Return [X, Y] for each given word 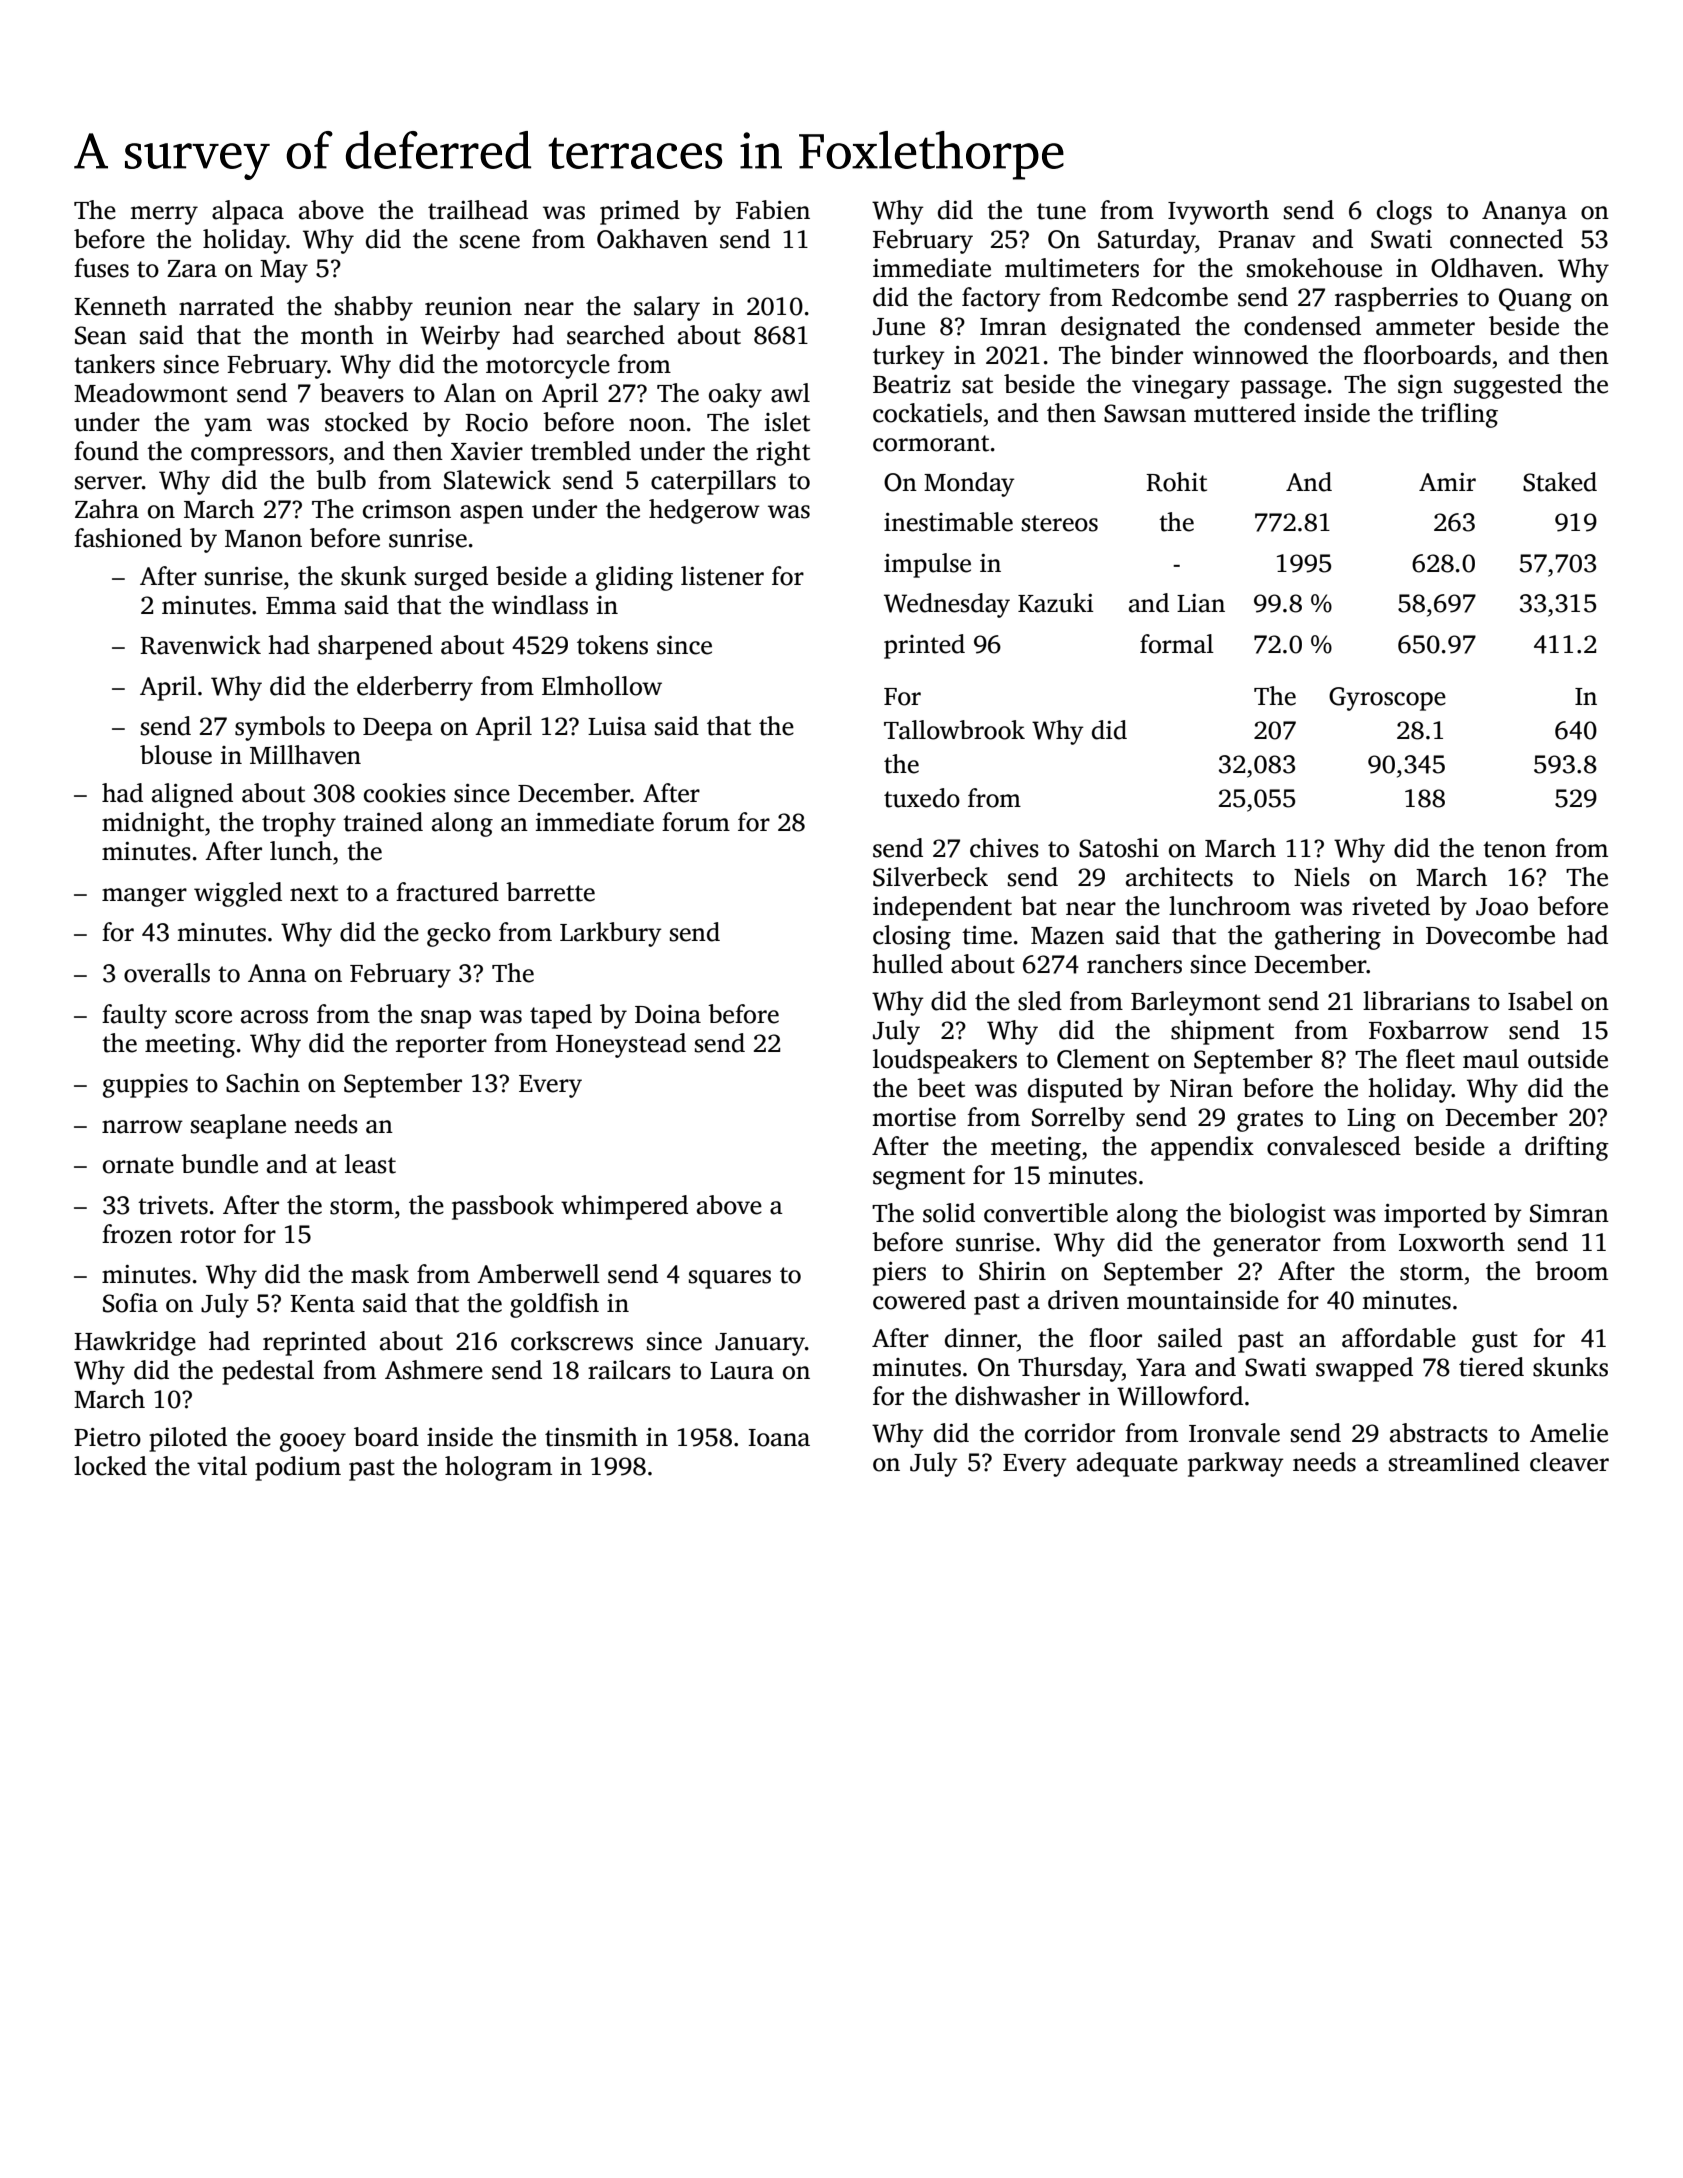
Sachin [263, 1083]
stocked [366, 422]
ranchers [1134, 964]
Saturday [1147, 241]
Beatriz [912, 384]
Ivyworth [1218, 212]
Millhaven [305, 755]
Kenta [322, 1304]
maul [1491, 1059]
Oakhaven [652, 239]
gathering [1328, 937]
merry [164, 215]
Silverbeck [930, 877]
